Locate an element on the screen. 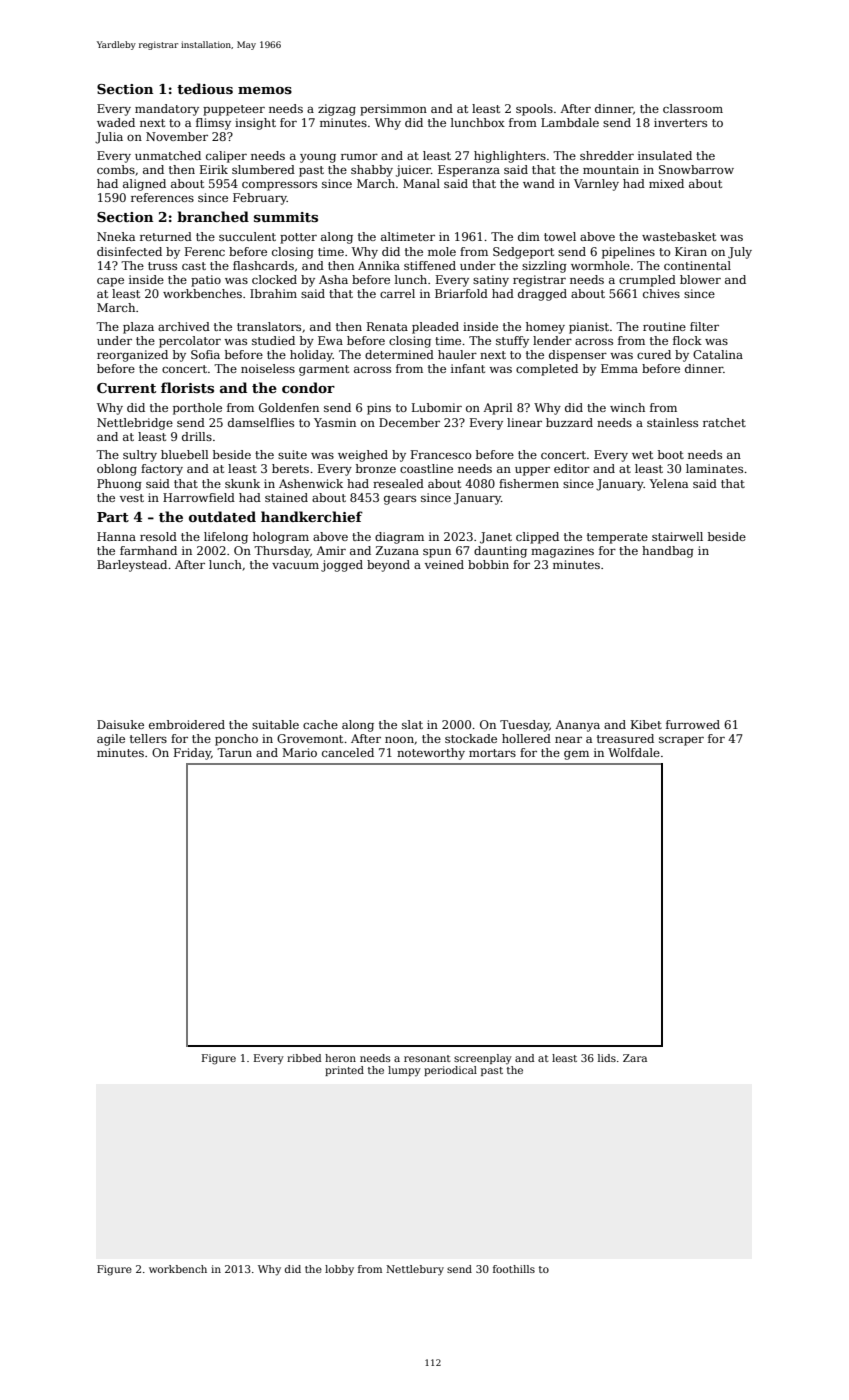 The width and height of the screenshot is (849, 1400). Current is located at coordinates (126, 388).
